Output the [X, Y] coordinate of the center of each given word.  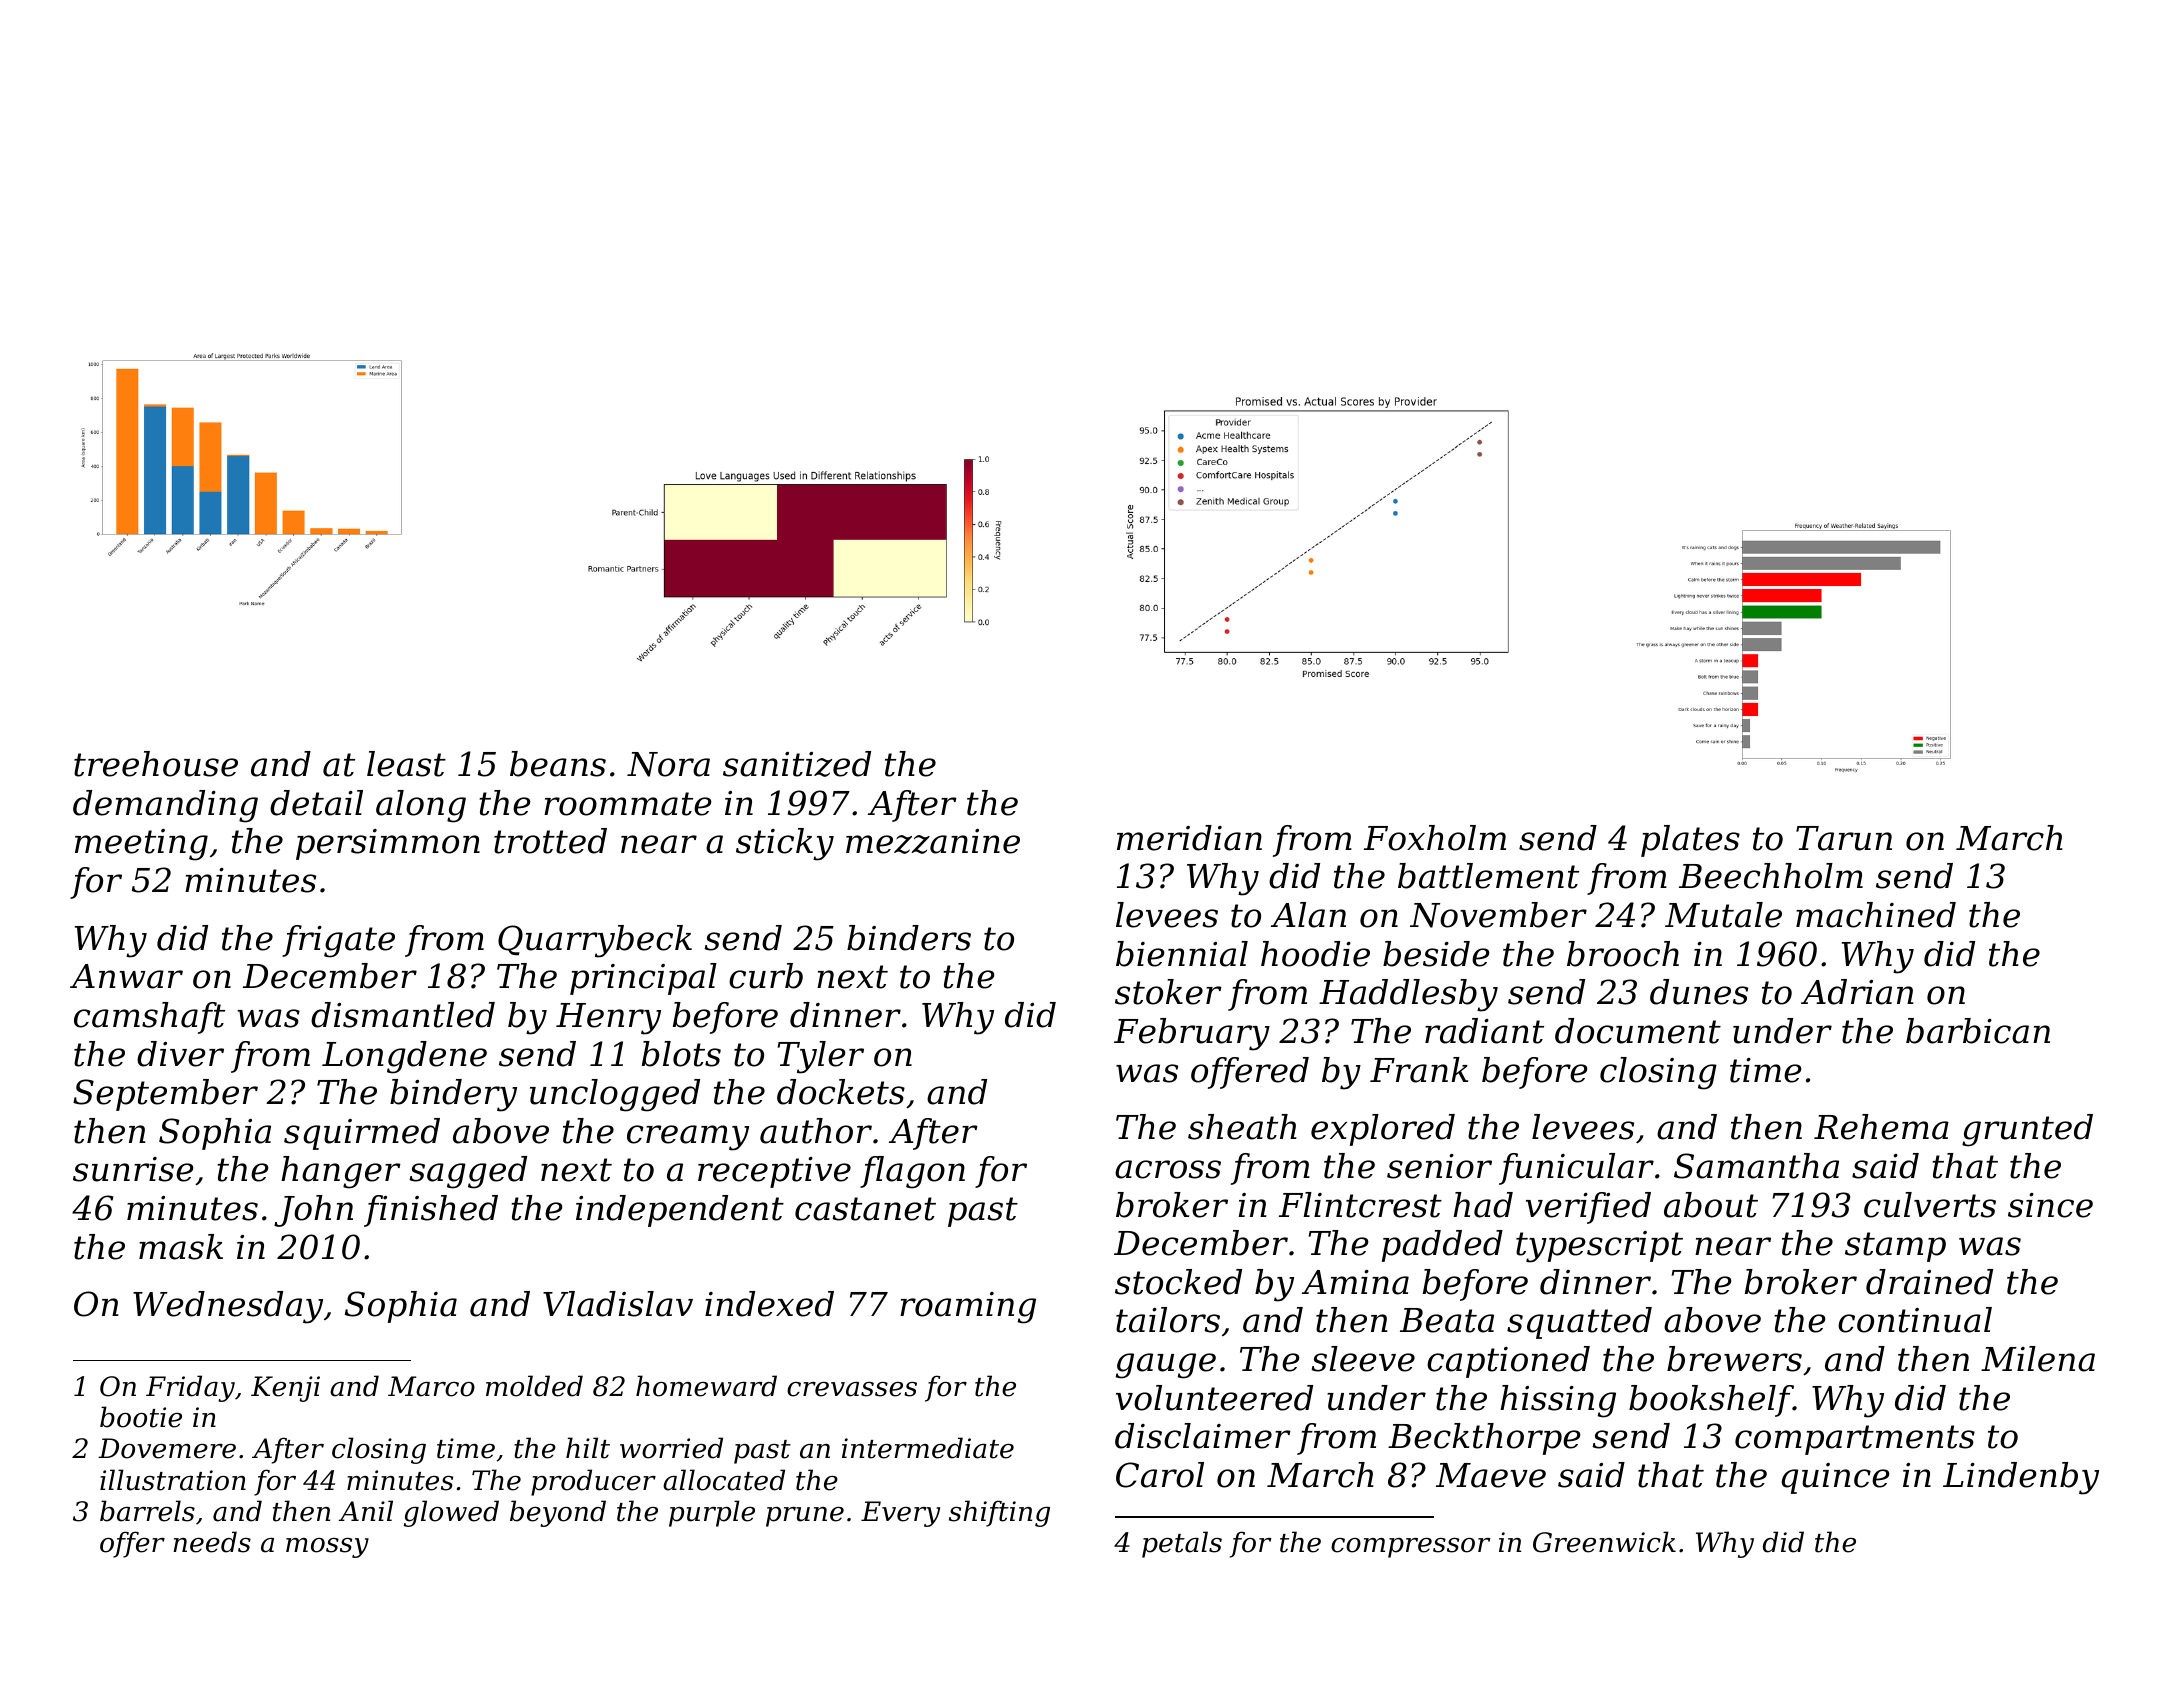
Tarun [1844, 838]
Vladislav [618, 1304]
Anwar [126, 976]
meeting [141, 845]
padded [1442, 1246]
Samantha [1756, 1166]
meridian [1189, 838]
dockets [841, 1092]
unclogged [615, 1095]
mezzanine [933, 841]
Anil [366, 1510]
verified [1588, 1208]
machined [1876, 915]
